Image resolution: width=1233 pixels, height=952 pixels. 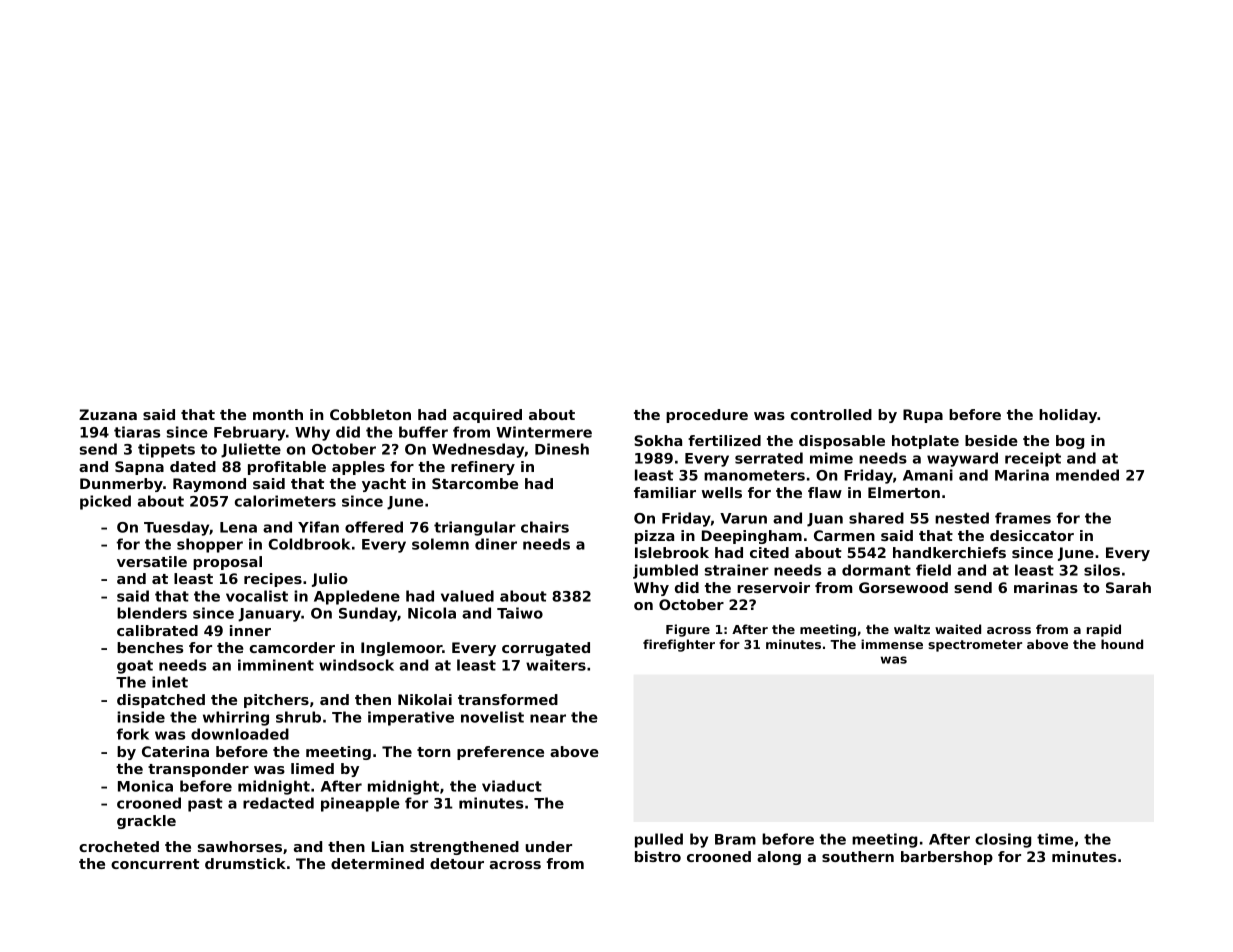 I want to click on transformed, so click(x=508, y=699).
